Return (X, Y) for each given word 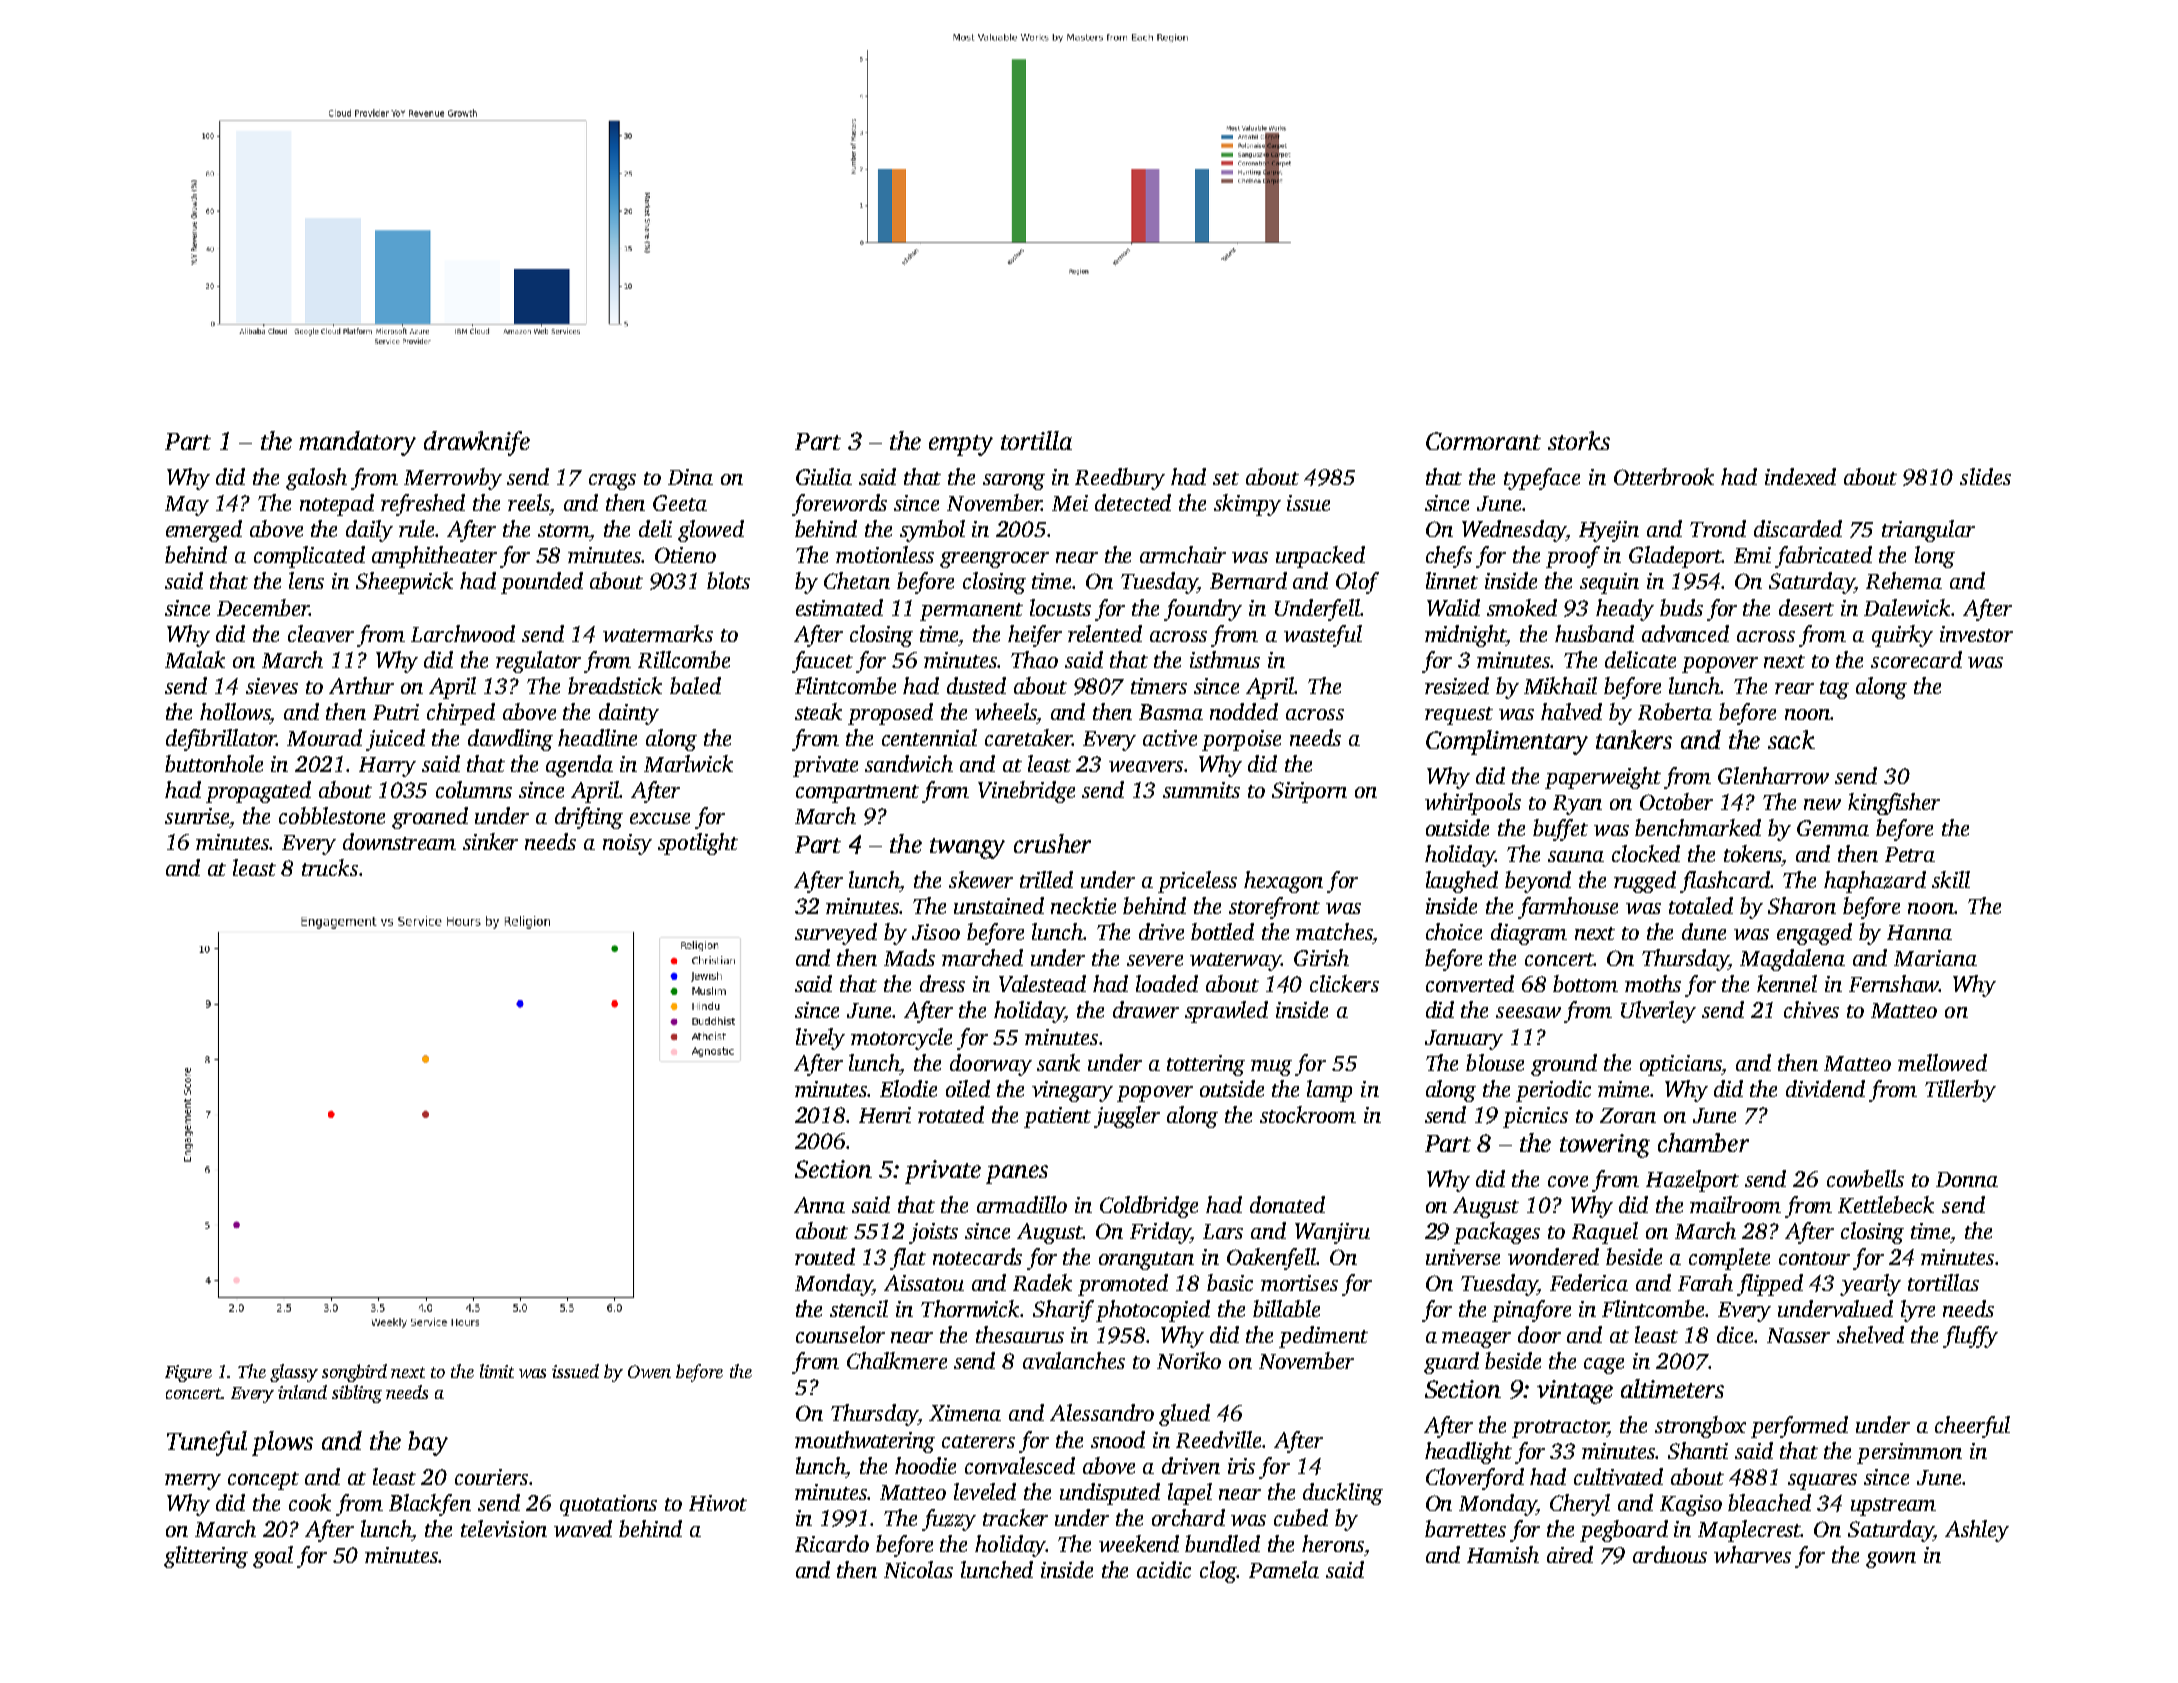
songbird (354, 1373)
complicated (309, 557)
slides (1985, 476)
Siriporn (1309, 792)
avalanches (1074, 1360)
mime (1623, 1089)
